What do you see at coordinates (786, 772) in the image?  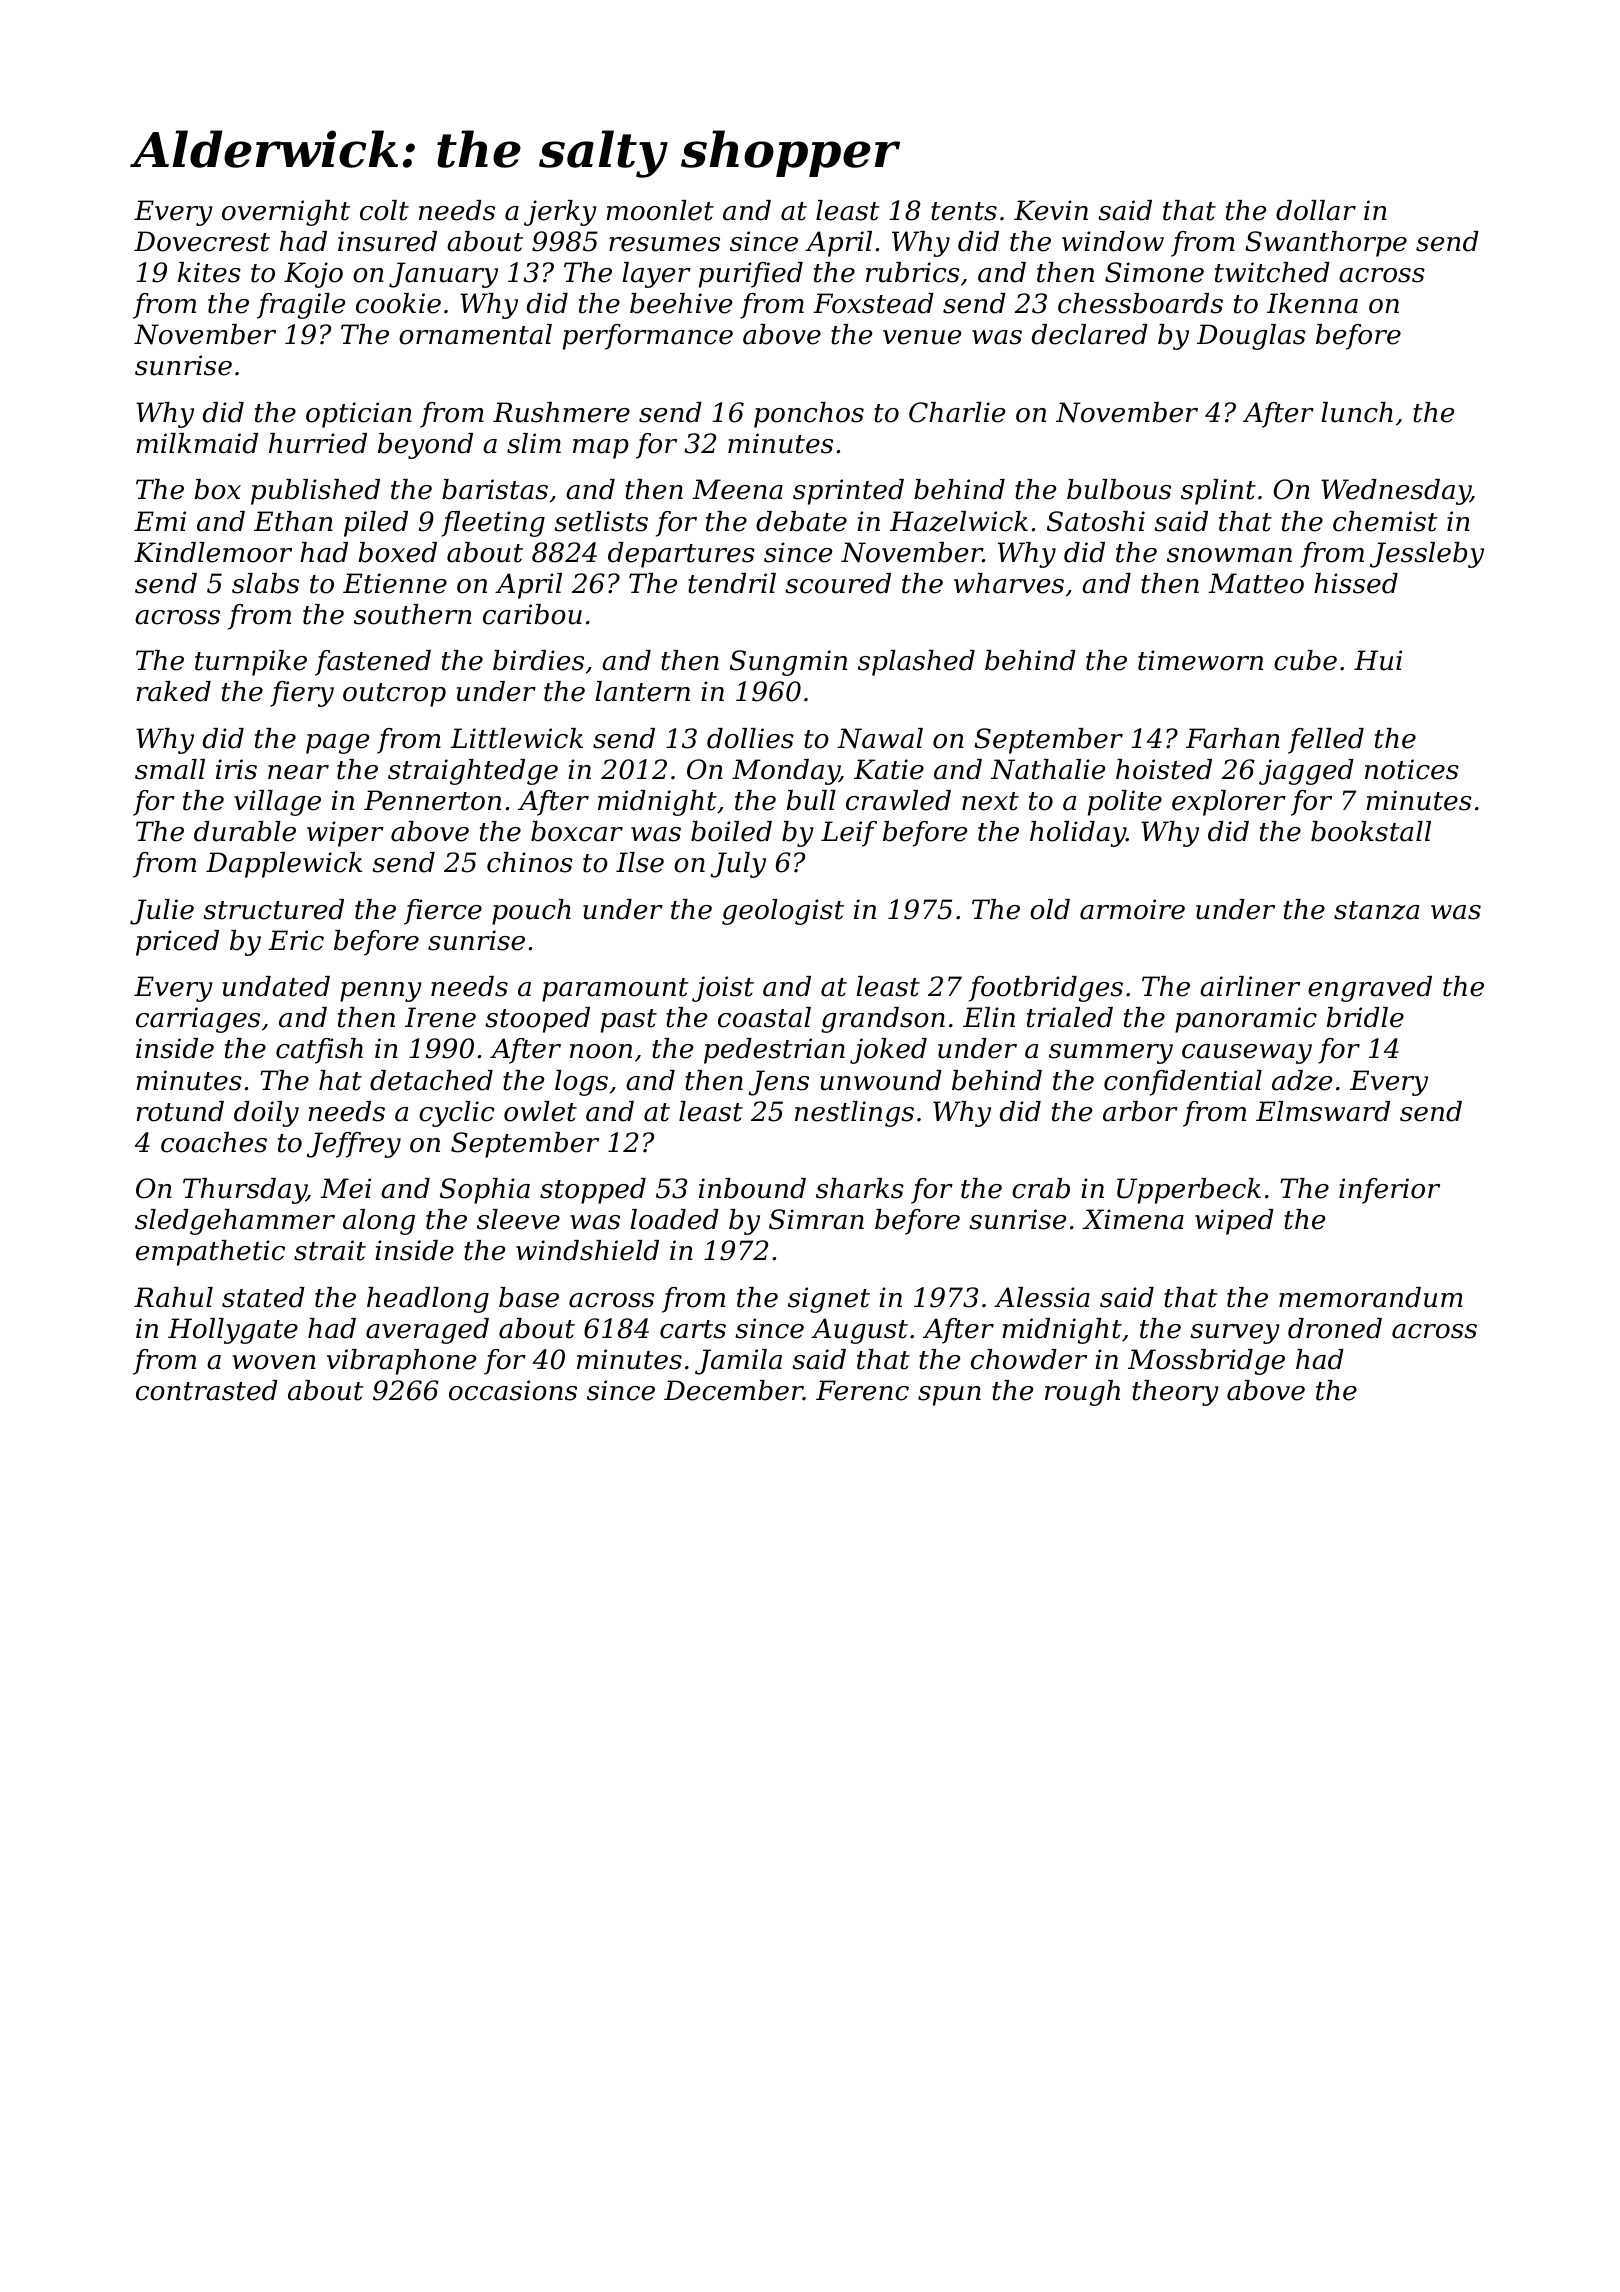 I see `Monday` at bounding box center [786, 772].
